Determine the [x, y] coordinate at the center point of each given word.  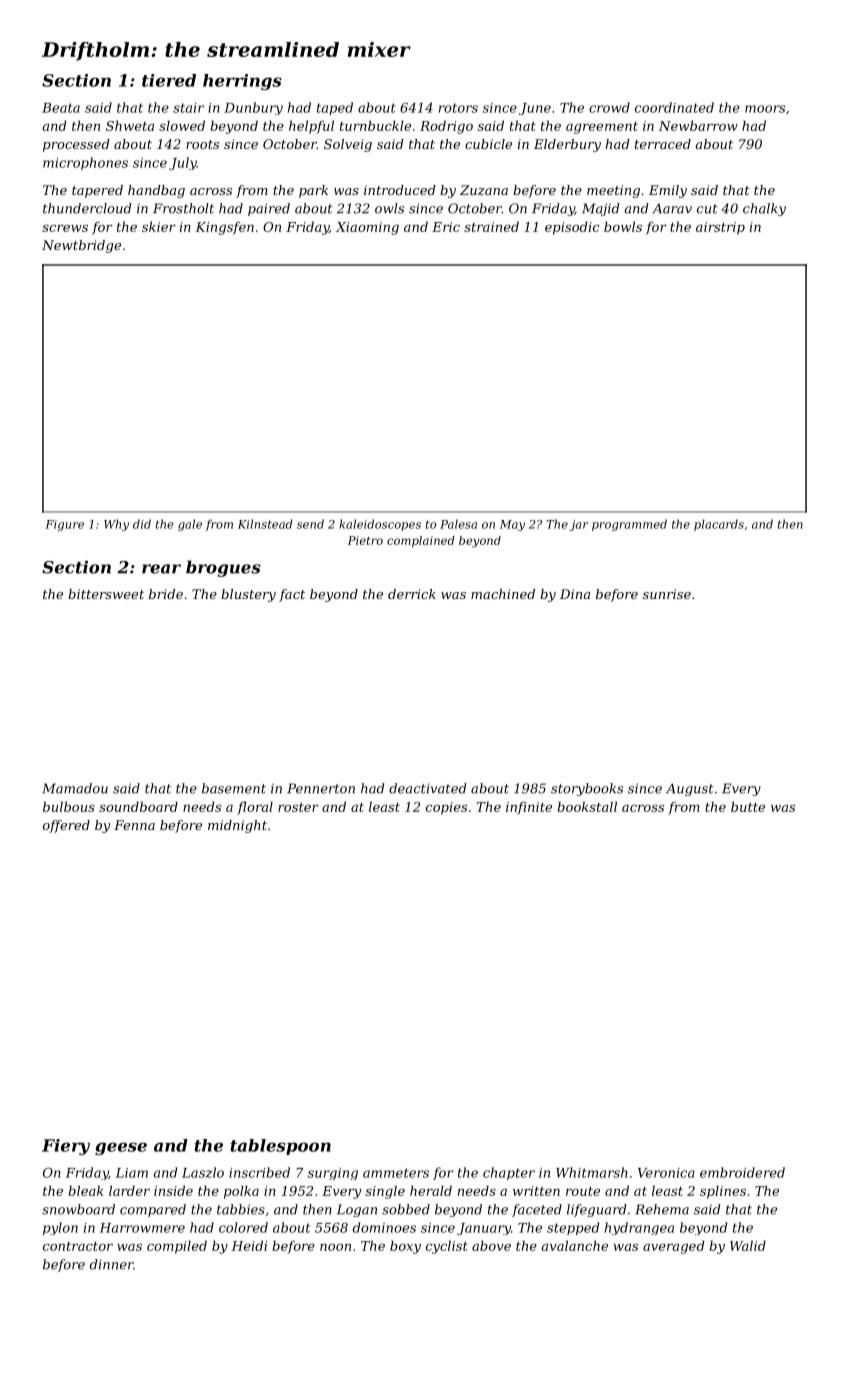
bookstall [587, 806]
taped [335, 108]
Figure [64, 525]
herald [431, 1190]
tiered [169, 80]
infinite [529, 808]
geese [121, 1148]
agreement [602, 128]
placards [719, 525]
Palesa [458, 524]
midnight [237, 826]
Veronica [666, 1173]
